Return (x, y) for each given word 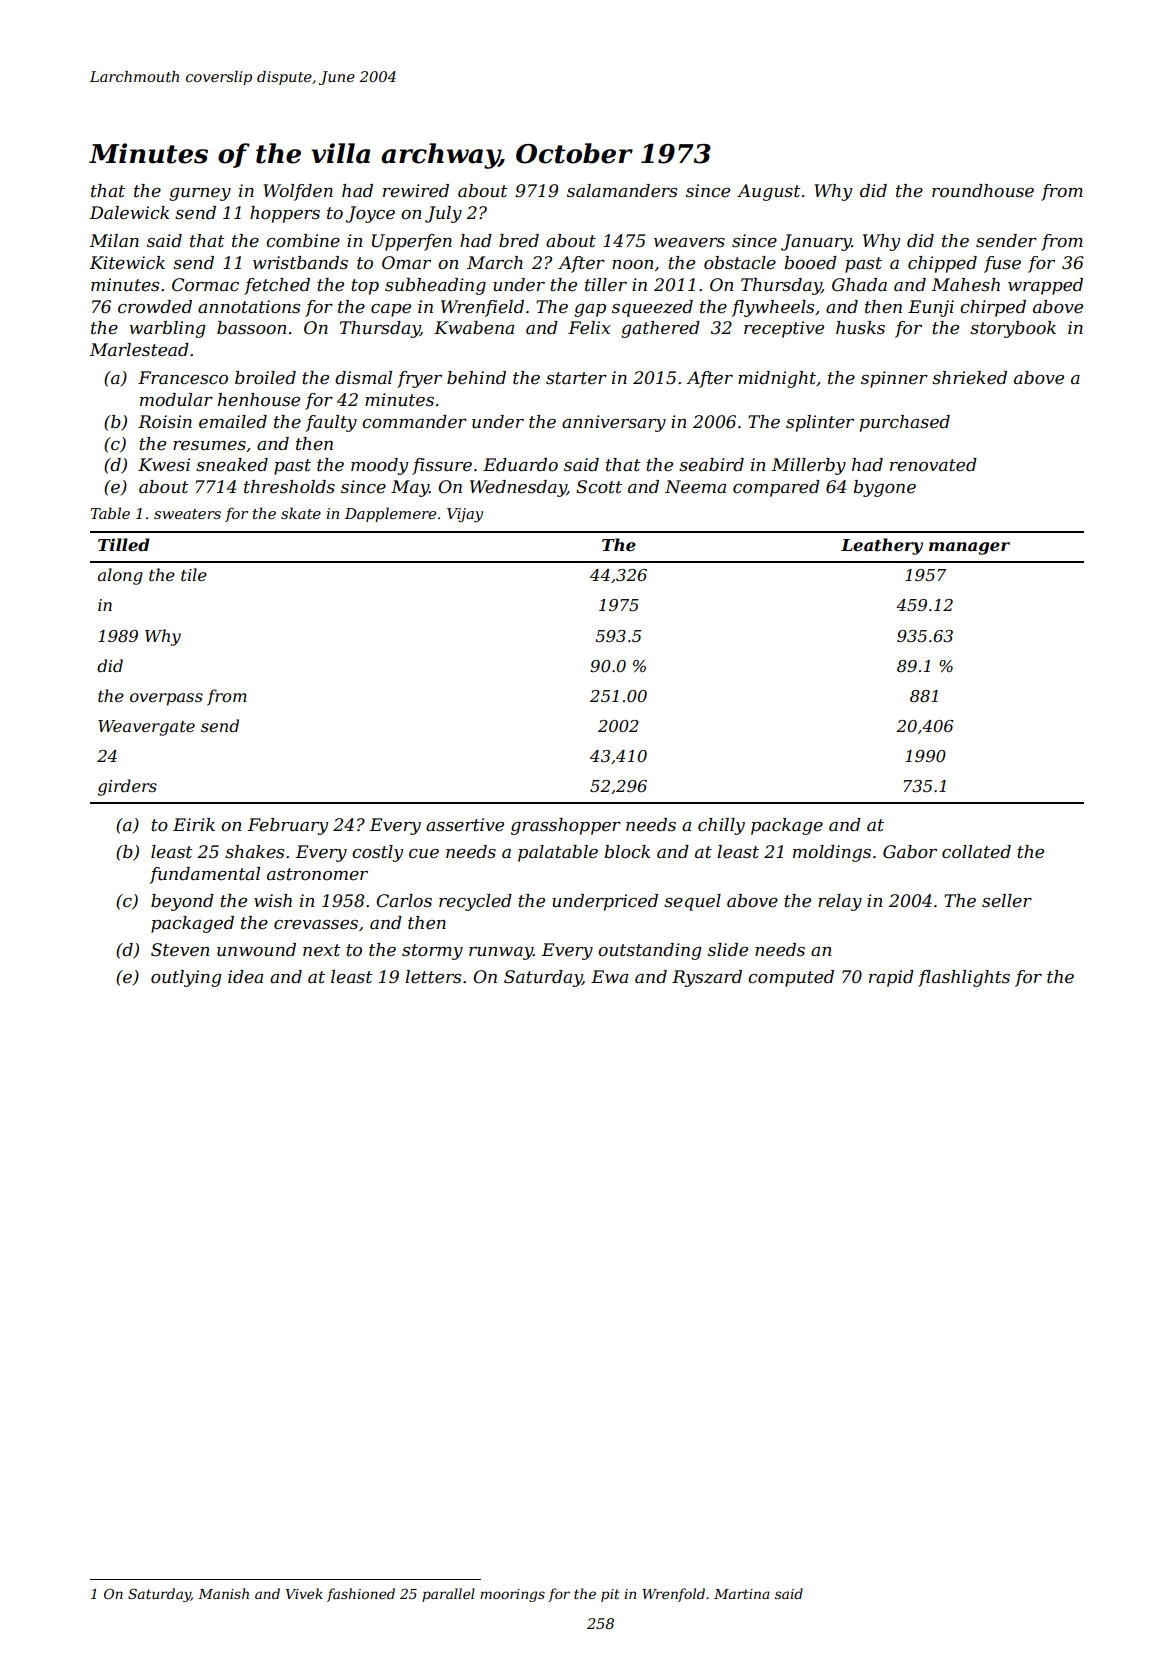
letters (433, 977)
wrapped (1045, 286)
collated (976, 852)
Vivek (304, 1593)
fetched (277, 286)
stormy (432, 952)
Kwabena (474, 327)
